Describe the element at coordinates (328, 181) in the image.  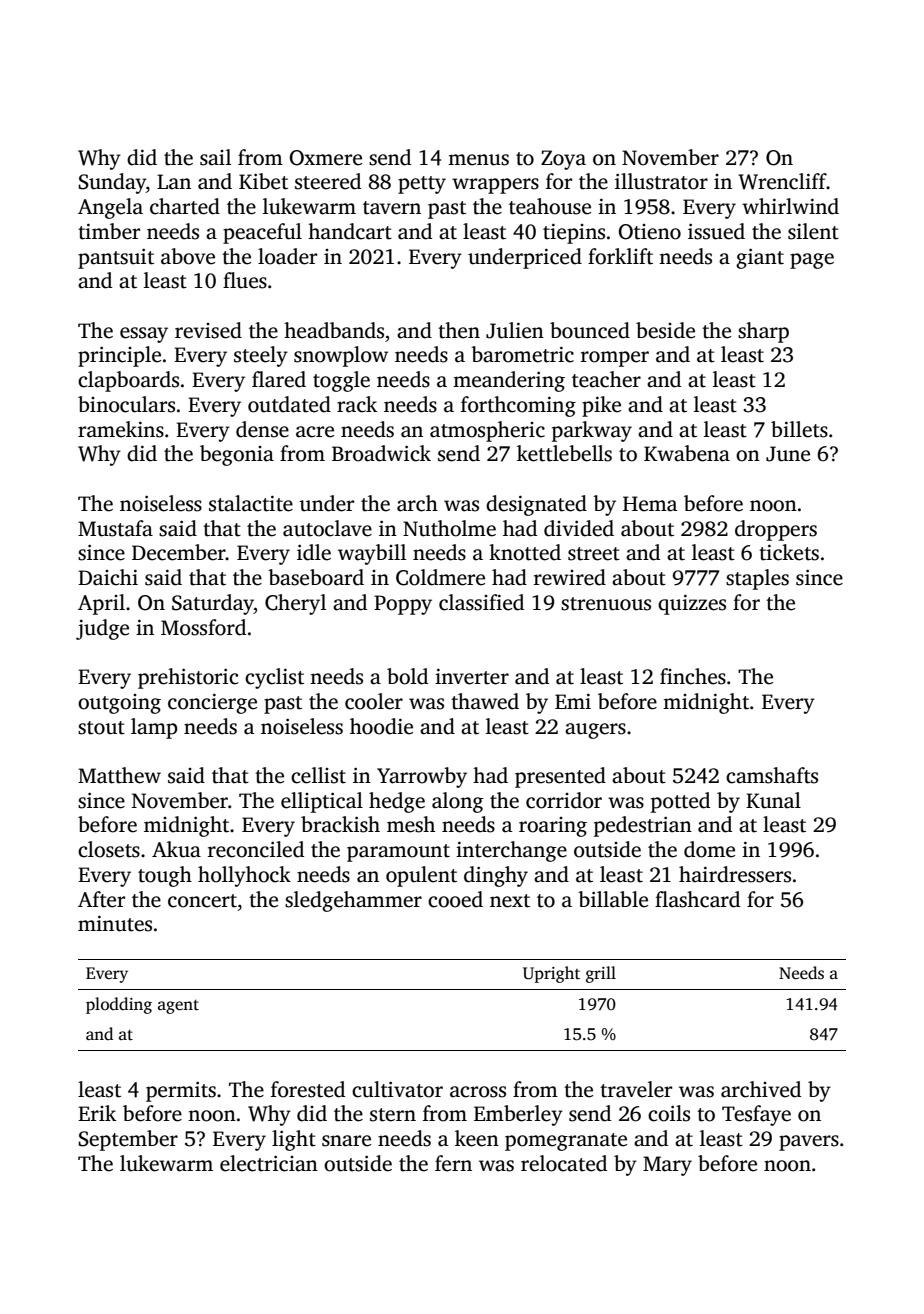
I see `steered` at that location.
